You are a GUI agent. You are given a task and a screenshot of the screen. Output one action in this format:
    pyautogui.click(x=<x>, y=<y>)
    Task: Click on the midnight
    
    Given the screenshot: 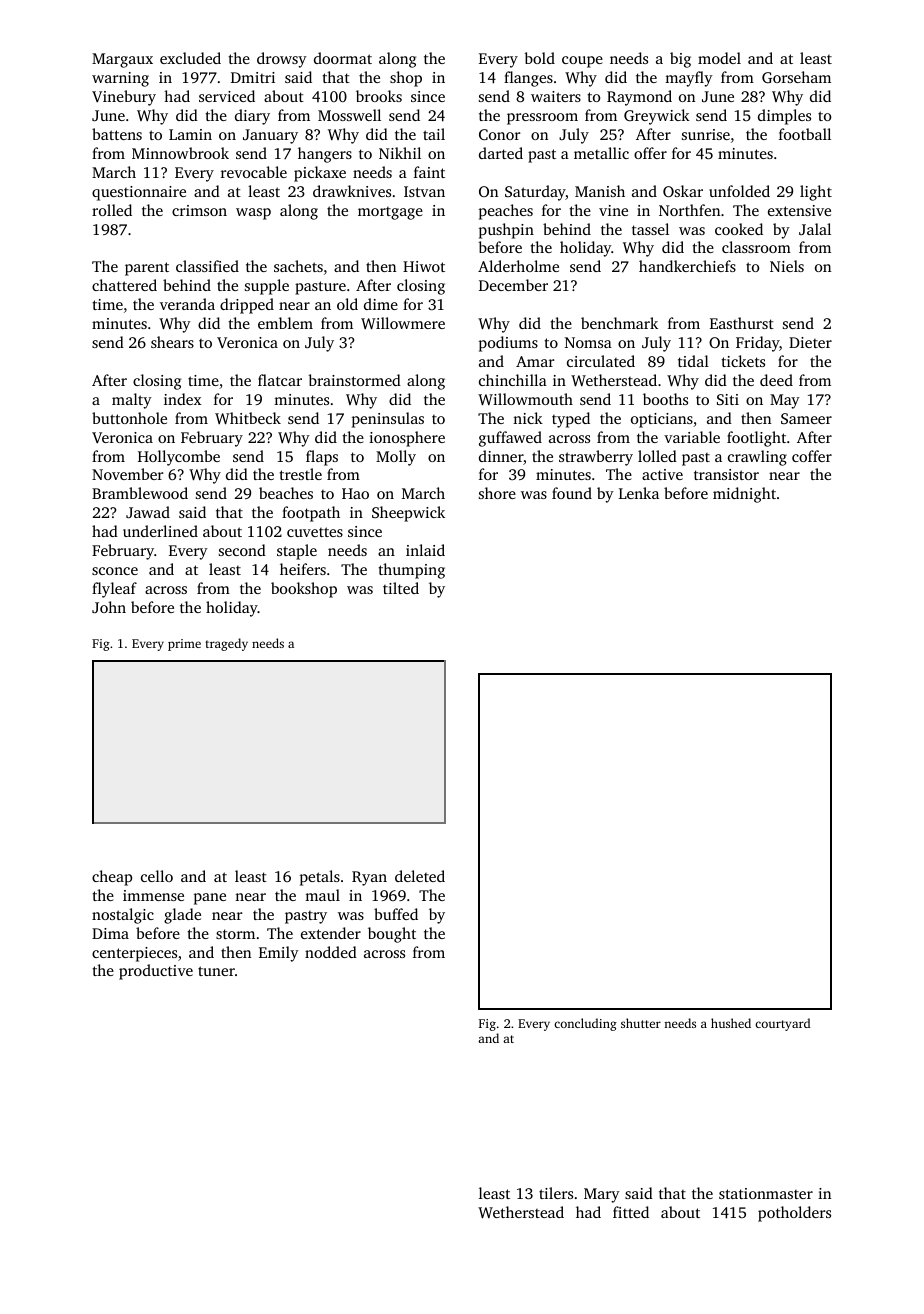 What is the action you would take?
    pyautogui.click(x=744, y=495)
